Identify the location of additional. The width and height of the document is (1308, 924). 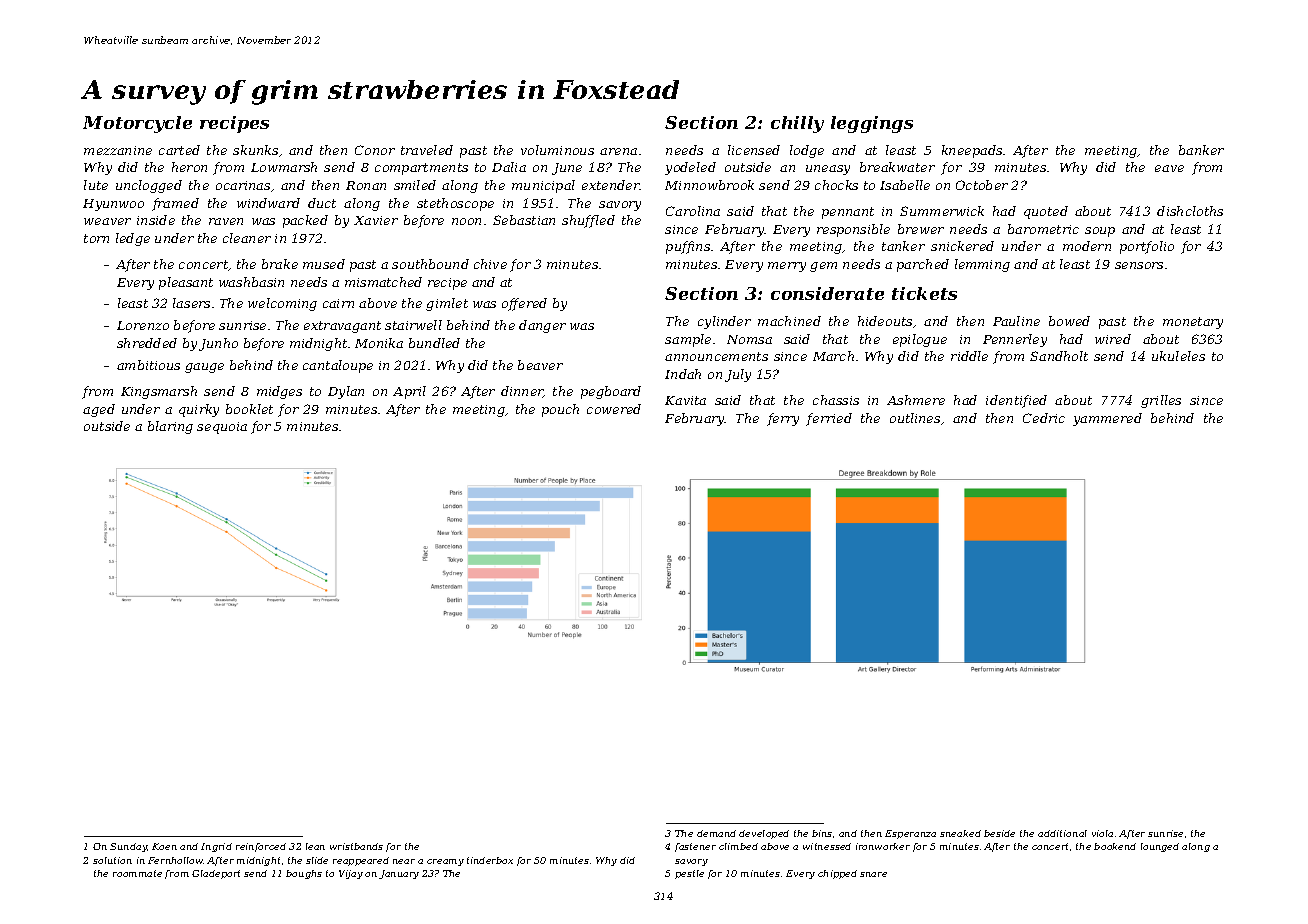
(1062, 833).
